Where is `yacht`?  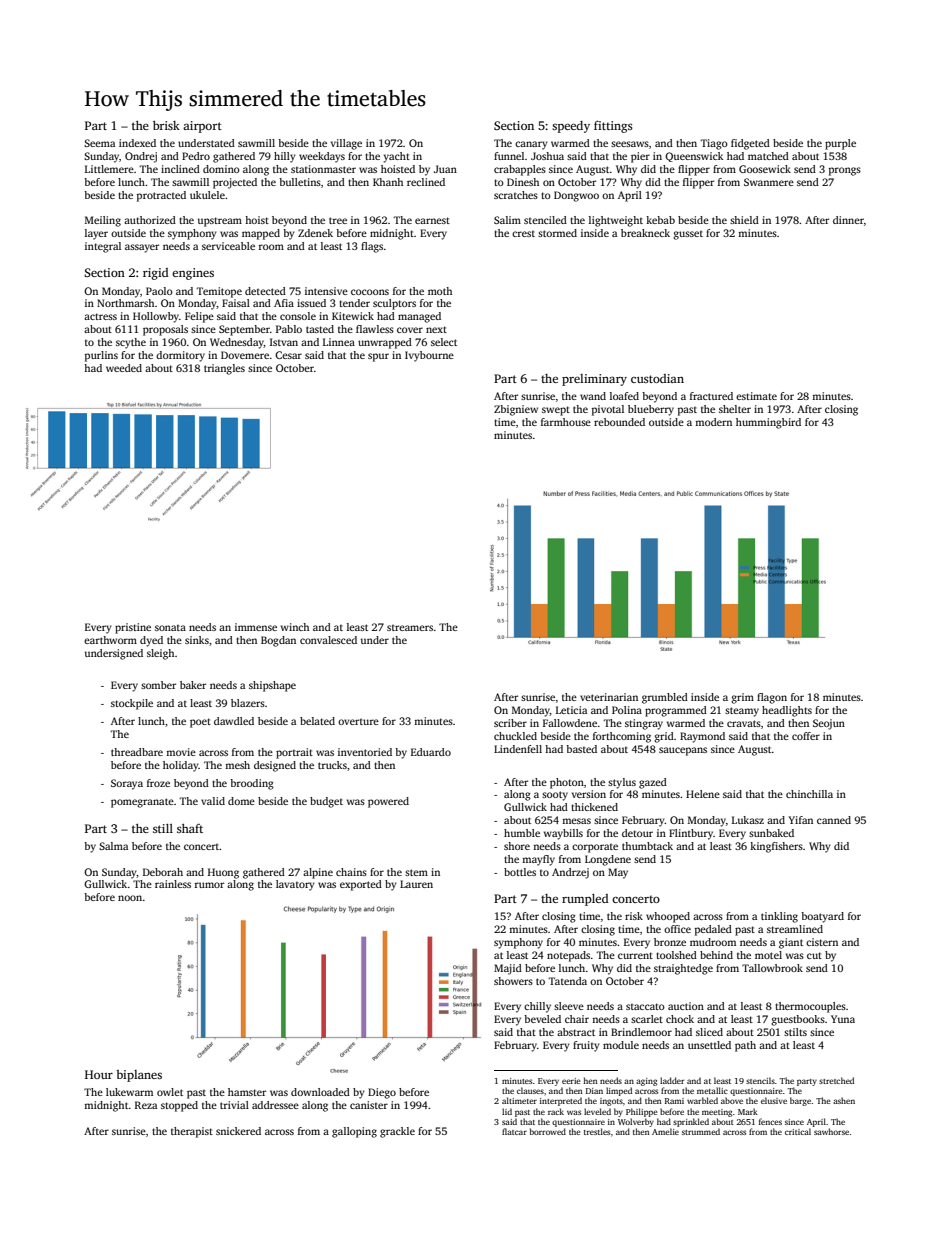 yacht is located at coordinates (396, 157).
